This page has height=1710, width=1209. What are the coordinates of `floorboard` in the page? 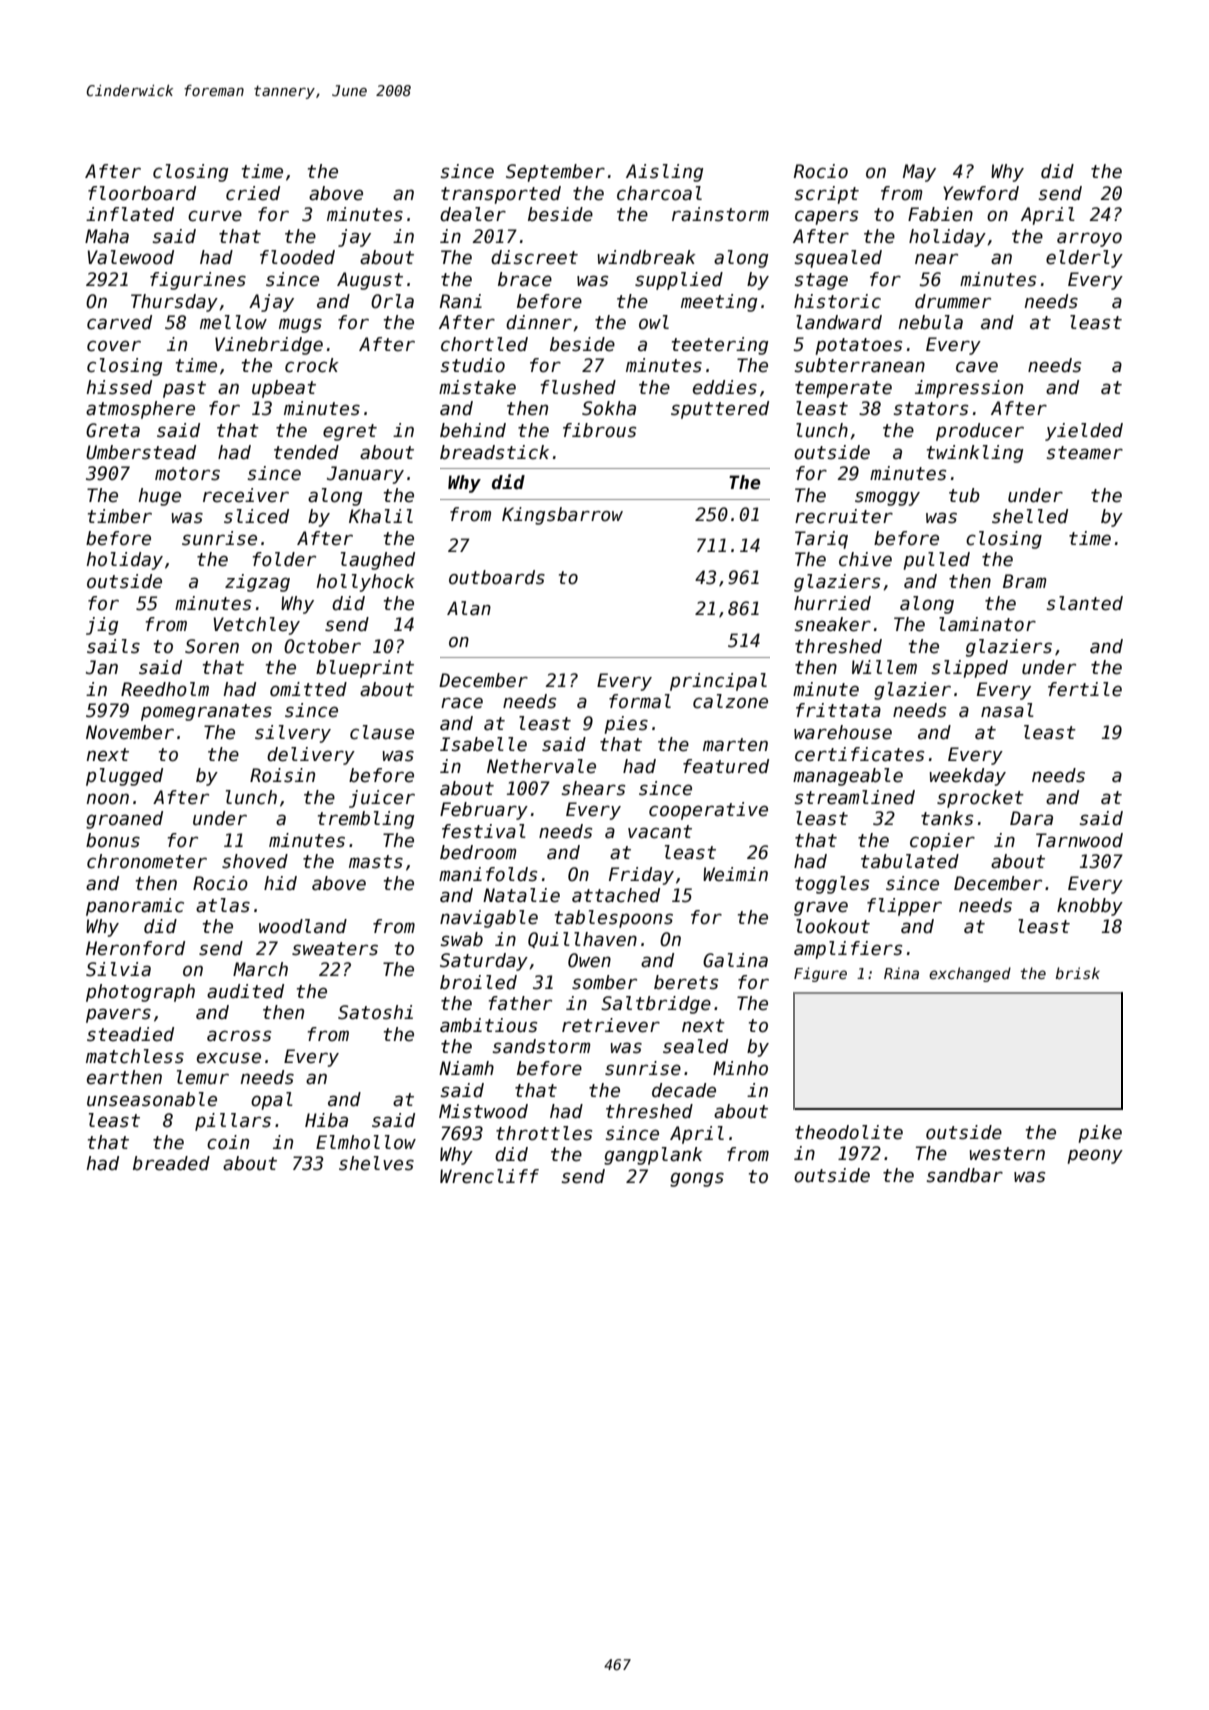 It's located at (142, 193).
